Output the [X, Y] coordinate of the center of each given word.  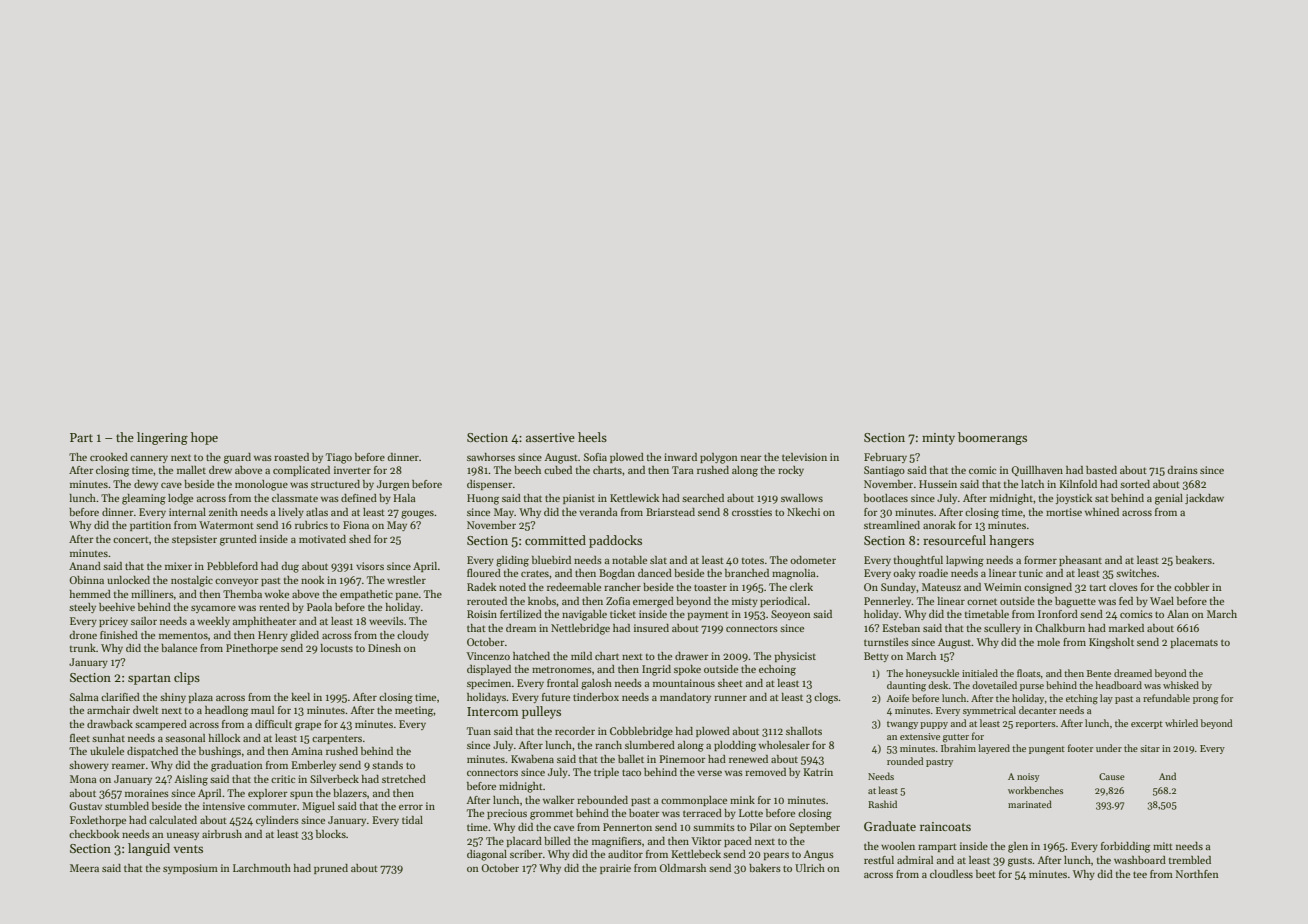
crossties [752, 512]
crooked [109, 457]
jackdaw [1204, 499]
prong [1206, 701]
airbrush [222, 834]
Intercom [492, 711]
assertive [550, 437]
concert [131, 539]
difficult [273, 724]
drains [1182, 470]
